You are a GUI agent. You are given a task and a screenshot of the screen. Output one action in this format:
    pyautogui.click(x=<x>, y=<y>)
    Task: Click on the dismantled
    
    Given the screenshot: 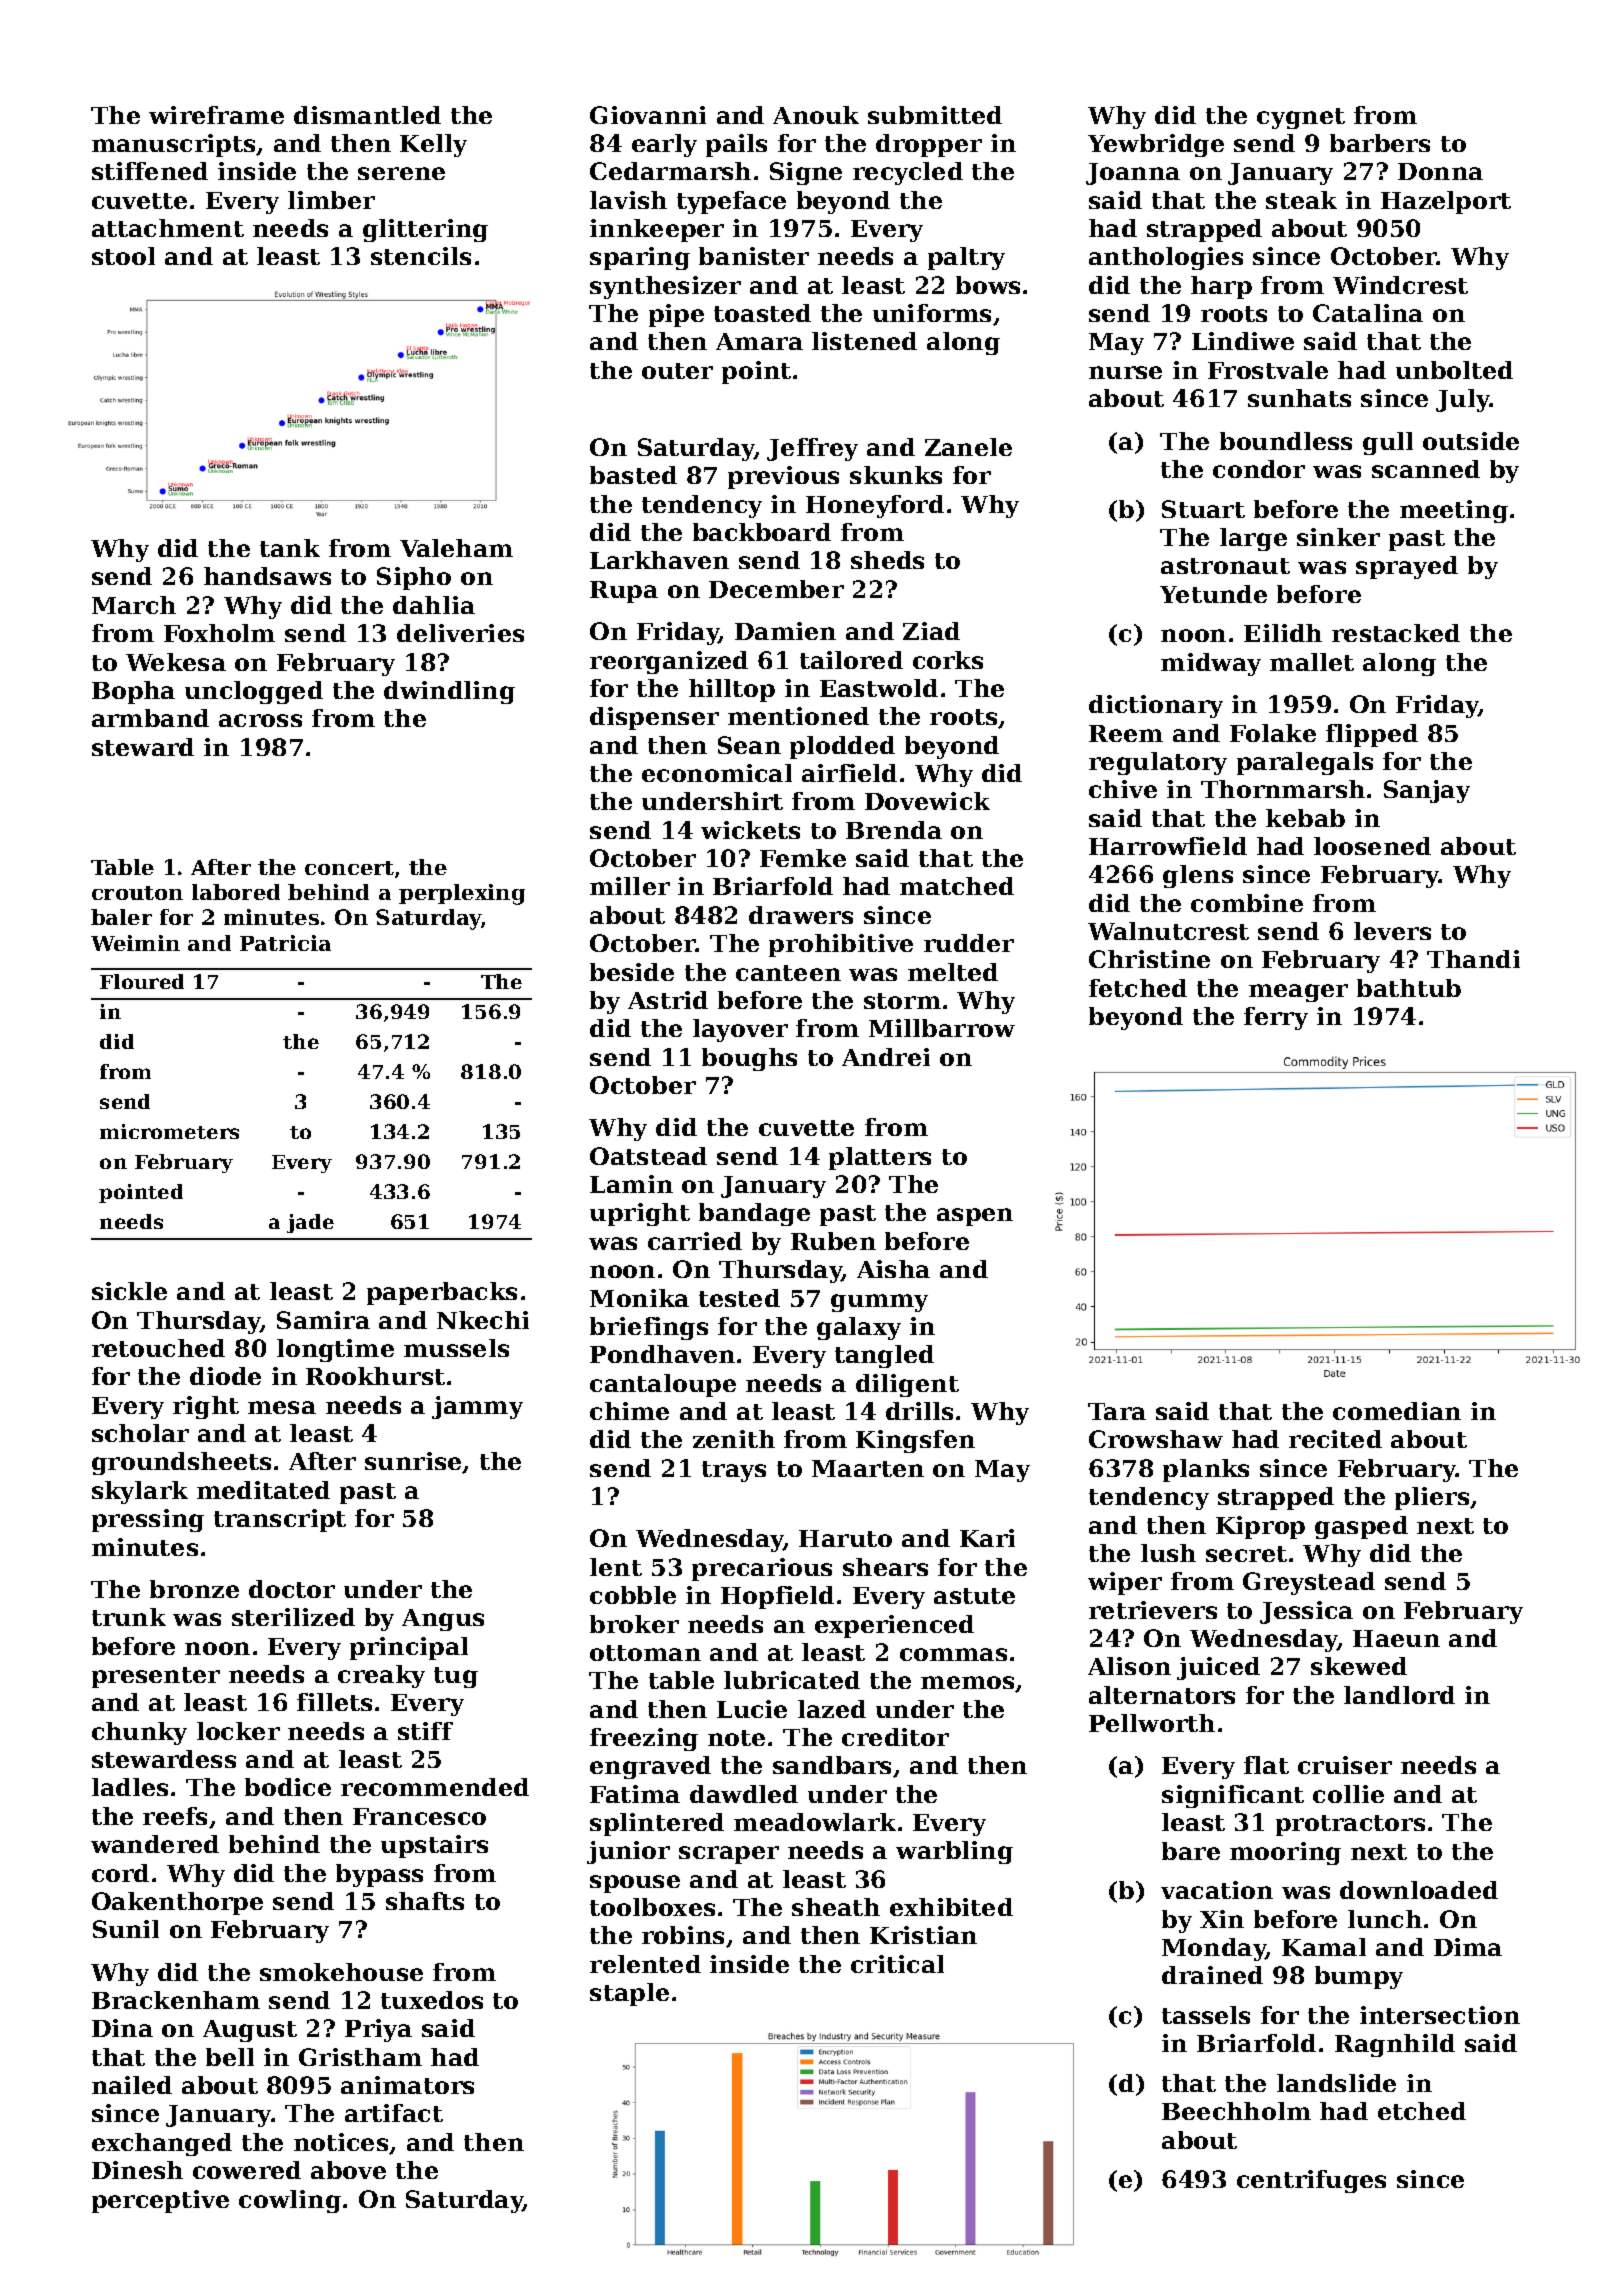 What is the action you would take?
    pyautogui.click(x=367, y=115)
